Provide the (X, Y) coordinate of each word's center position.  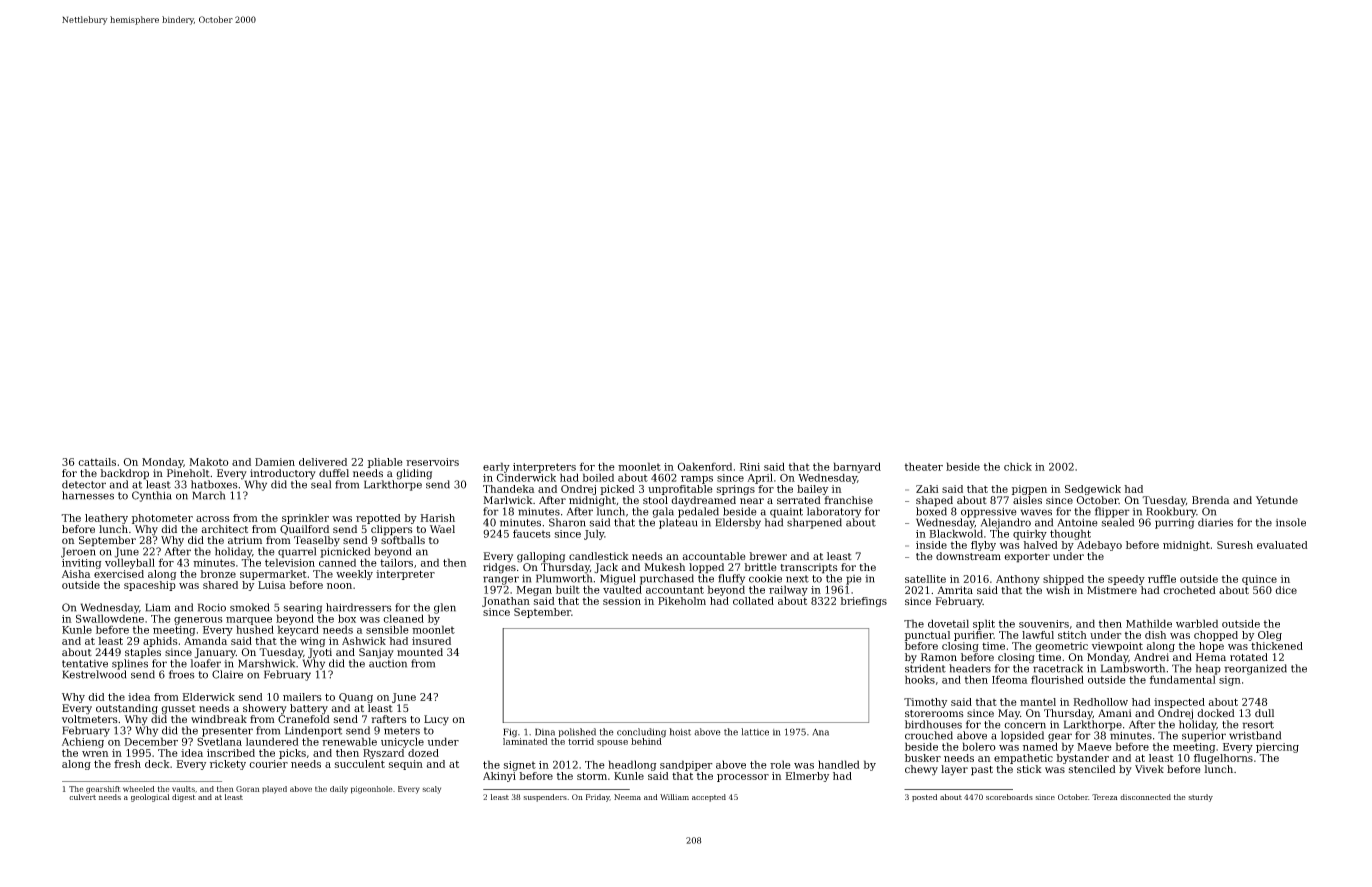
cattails (97, 462)
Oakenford (704, 466)
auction (388, 664)
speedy (1126, 580)
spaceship (150, 586)
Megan (534, 591)
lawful (1038, 635)
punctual (927, 636)
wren (95, 754)
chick (1018, 466)
